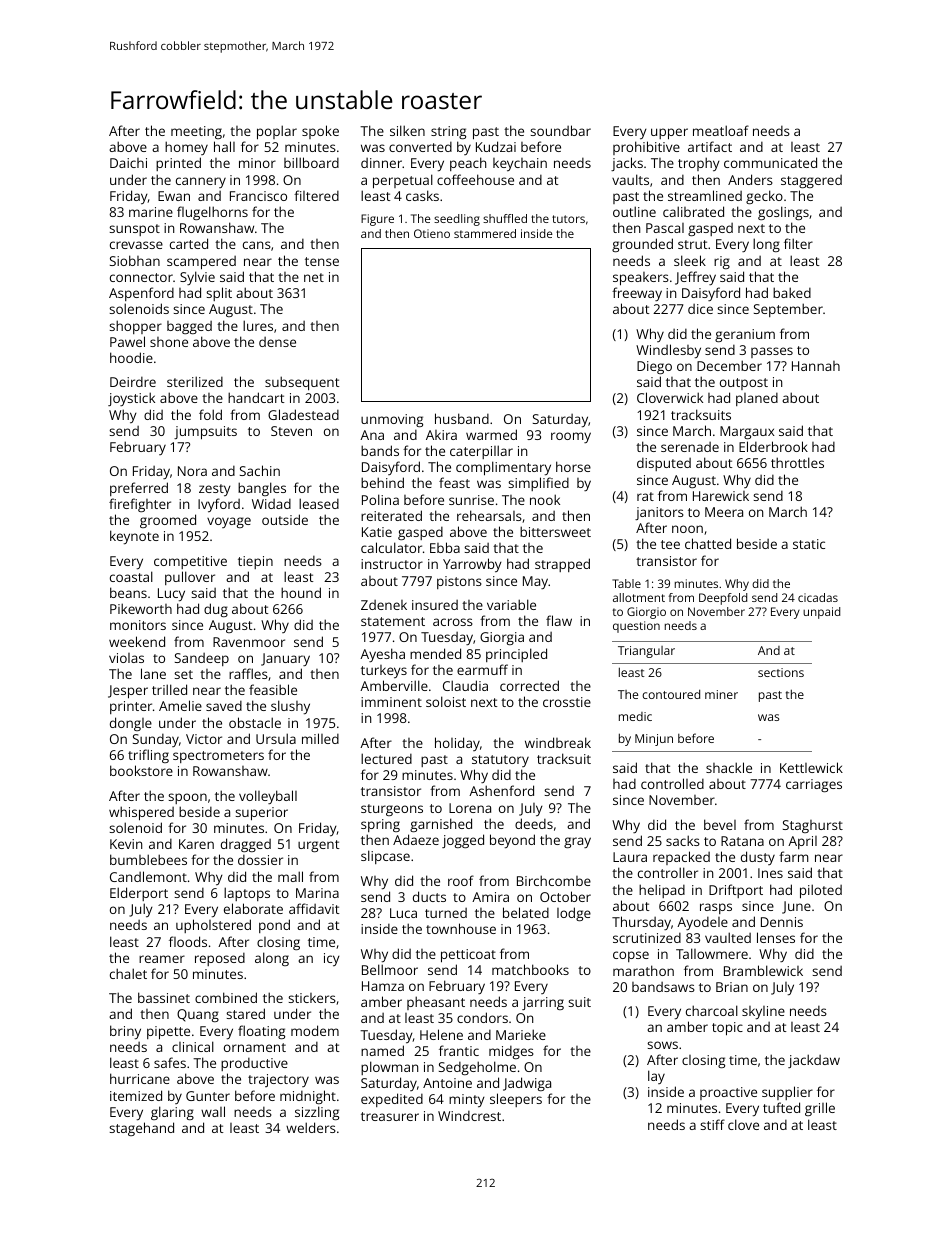  Describe the element at coordinates (301, 592) in the screenshot. I see `hound` at that location.
